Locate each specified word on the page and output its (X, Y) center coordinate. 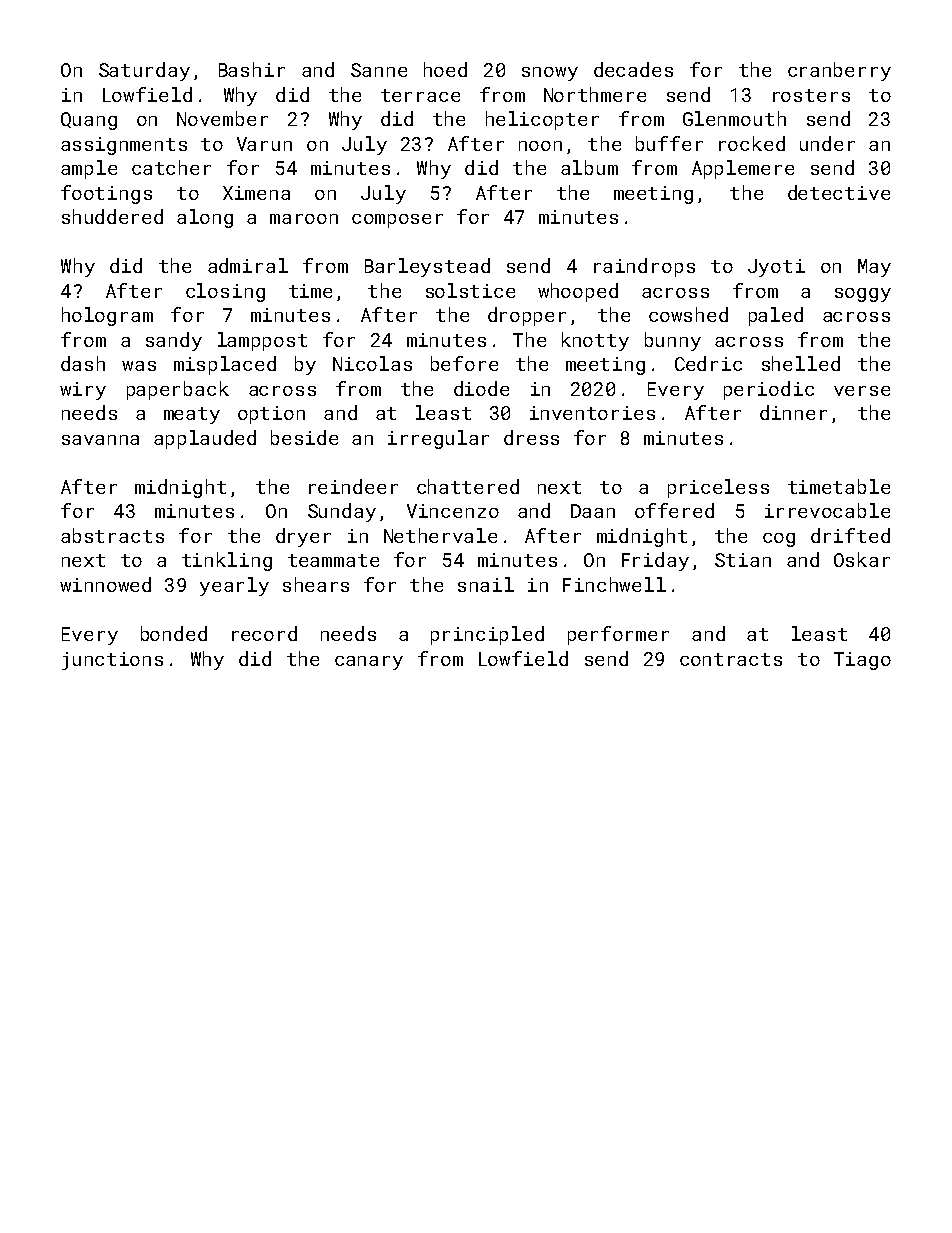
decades (633, 69)
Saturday (144, 71)
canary (369, 663)
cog (779, 540)
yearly (234, 586)
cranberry (839, 71)
